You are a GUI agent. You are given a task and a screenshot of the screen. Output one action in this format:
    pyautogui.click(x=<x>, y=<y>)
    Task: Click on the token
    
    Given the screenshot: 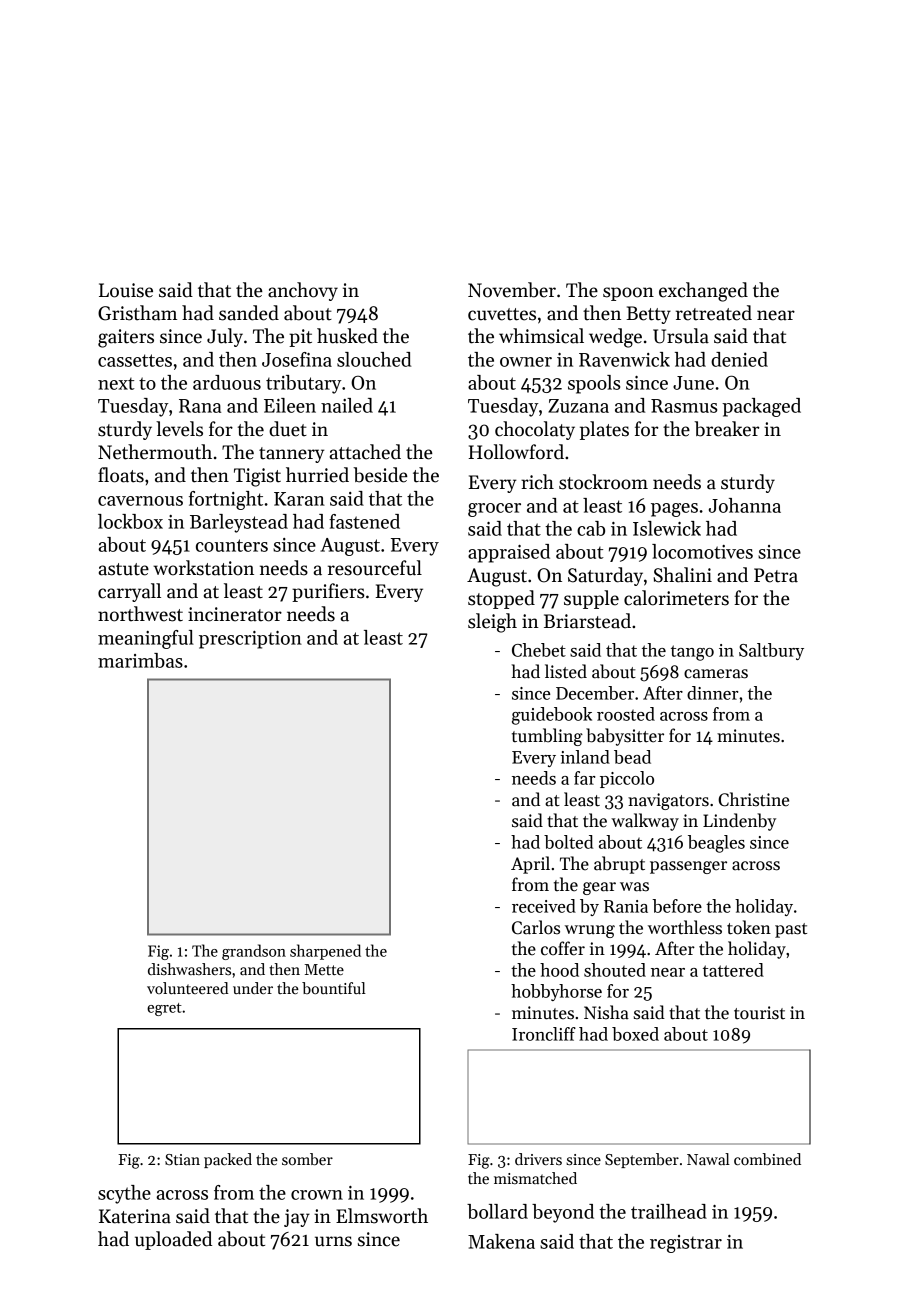 What is the action you would take?
    pyautogui.click(x=749, y=927)
